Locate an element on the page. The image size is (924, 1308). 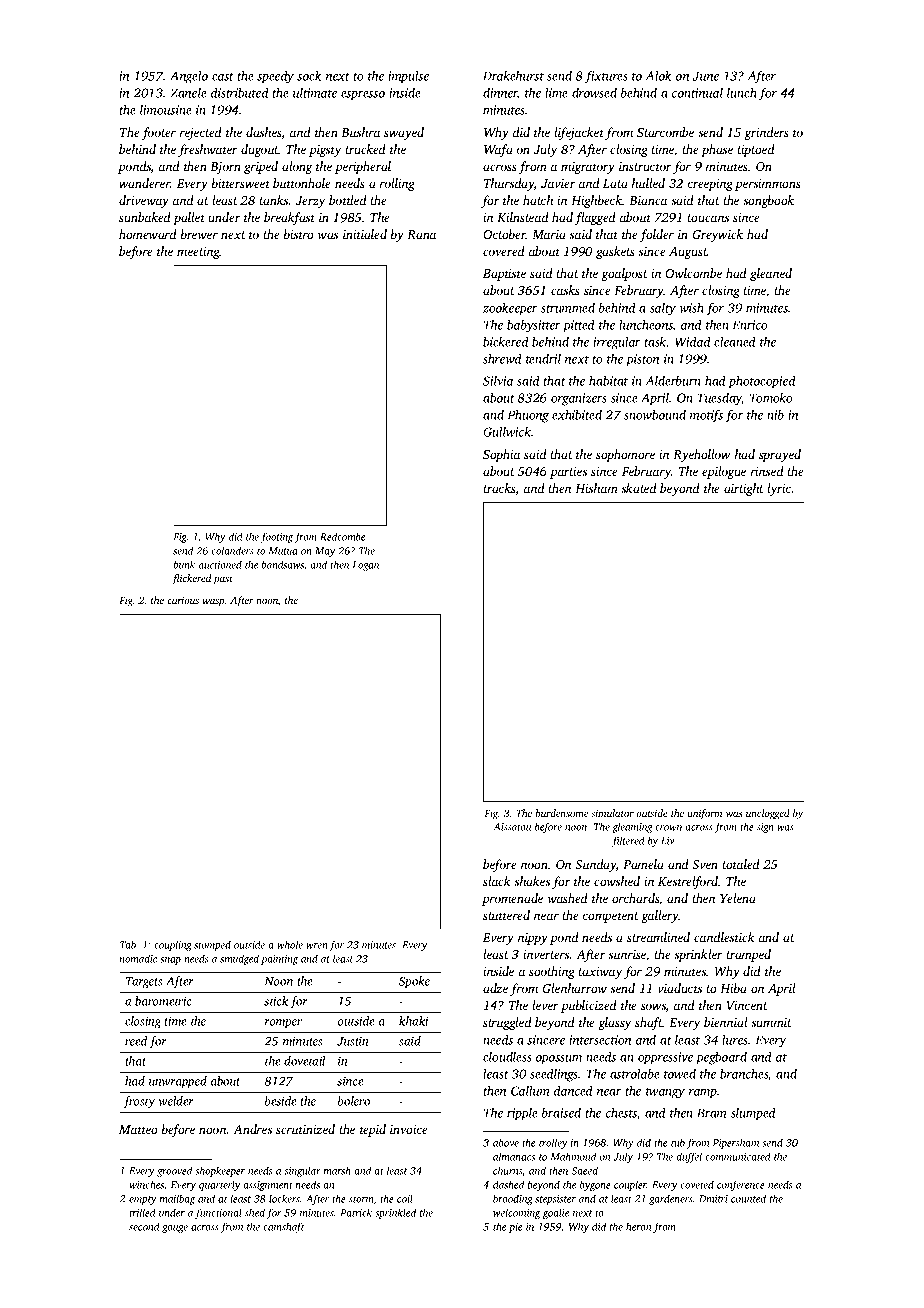
Tab is located at coordinates (128, 944).
